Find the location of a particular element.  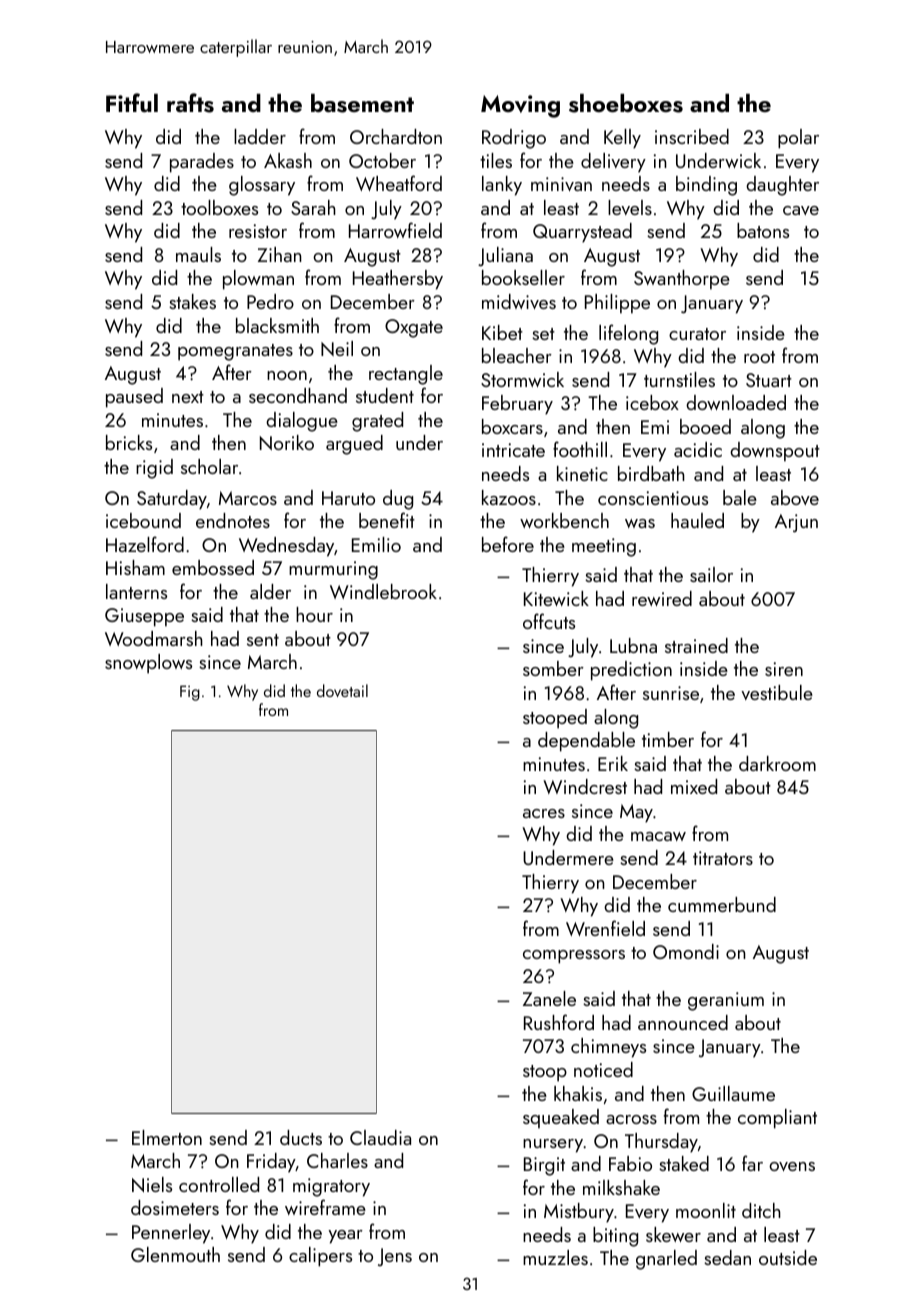

Moving is located at coordinates (520, 106).
